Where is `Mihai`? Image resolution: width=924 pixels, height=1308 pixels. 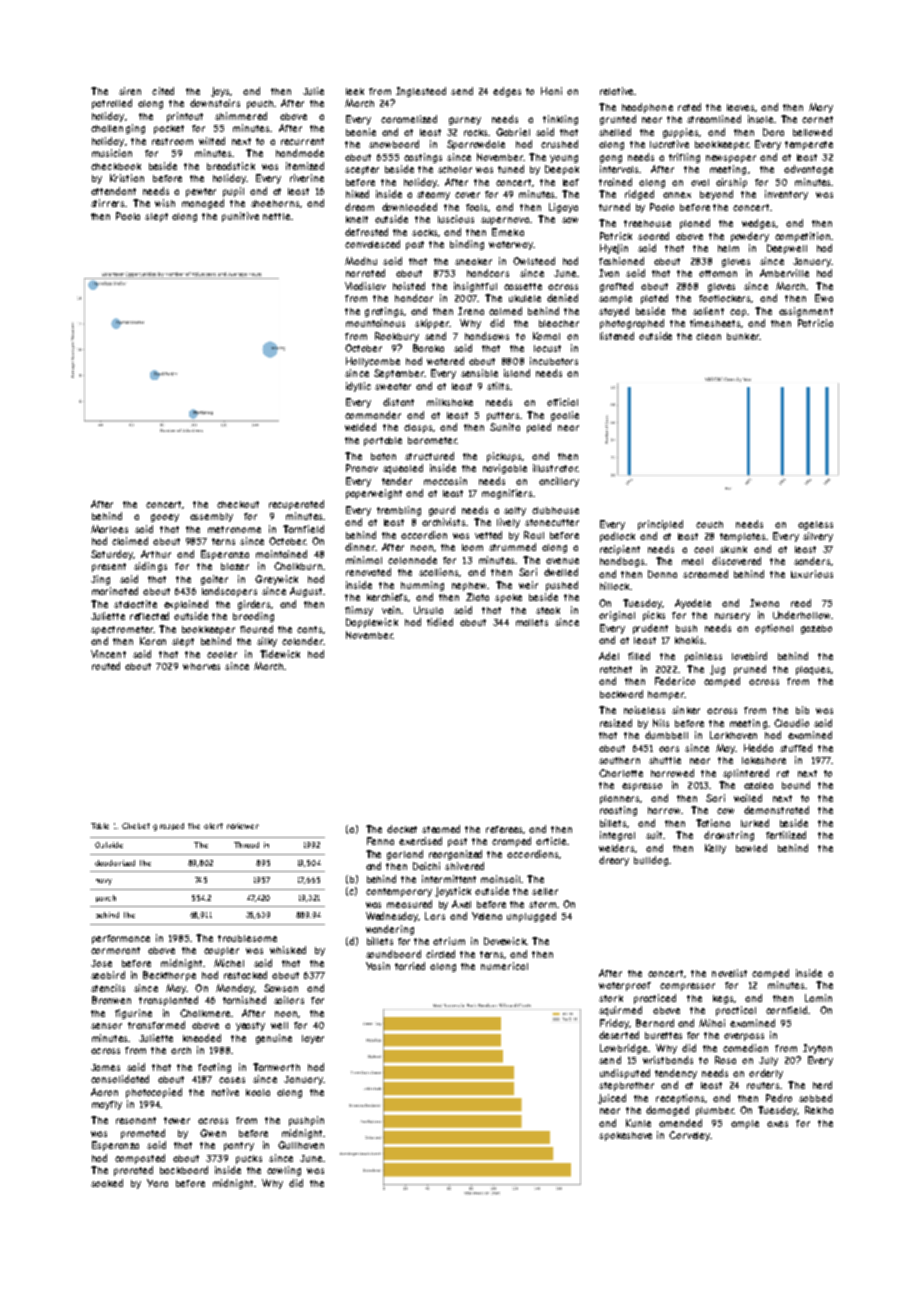
Mihai is located at coordinates (712, 1023).
